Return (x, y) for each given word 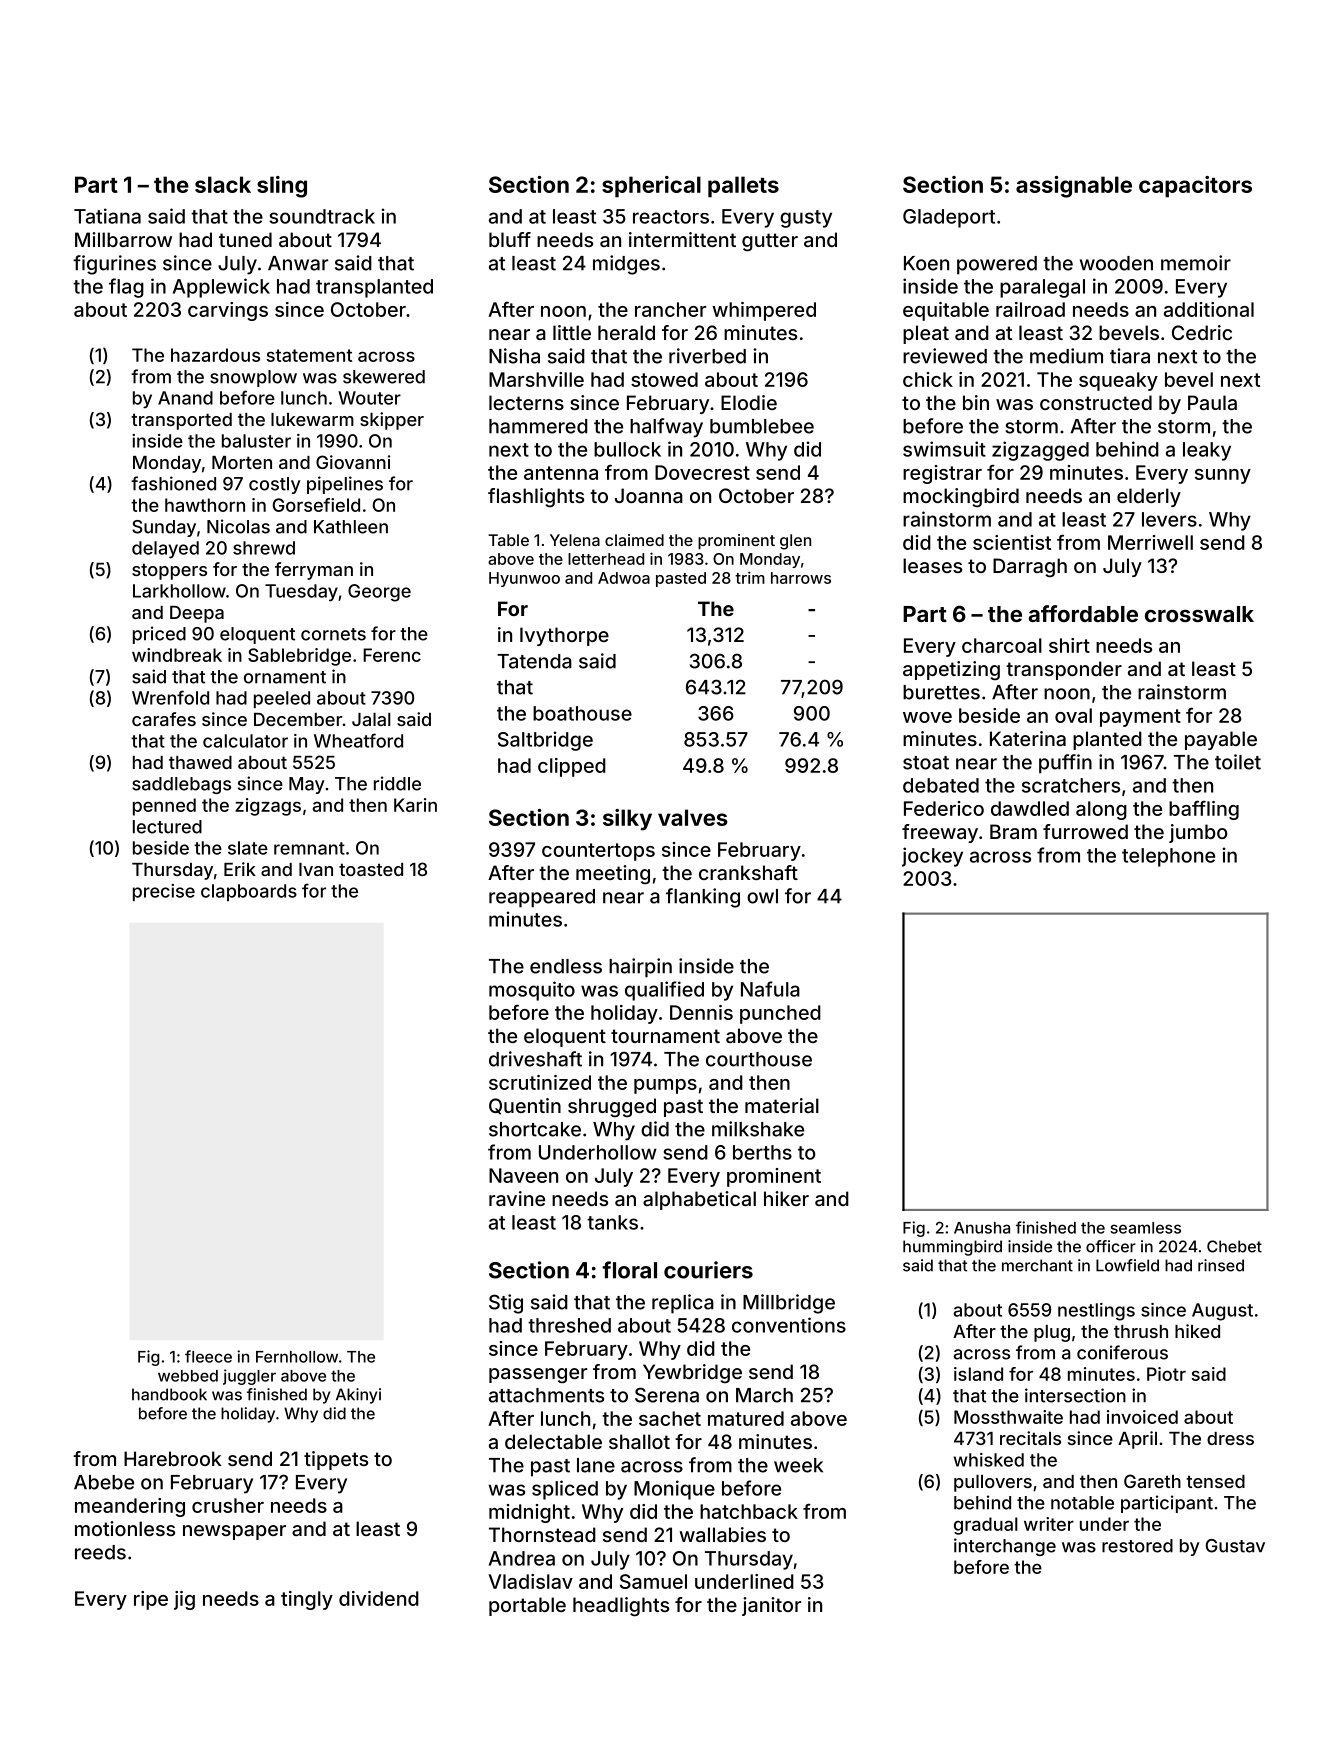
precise (164, 892)
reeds (100, 1552)
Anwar (298, 263)
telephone (1168, 857)
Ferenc (392, 655)
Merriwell (1150, 542)
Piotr (1166, 1374)
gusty (806, 219)
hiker (786, 1198)
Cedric (1202, 332)
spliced (565, 1490)
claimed (634, 540)
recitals (1030, 1438)
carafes (164, 719)
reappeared (542, 898)
